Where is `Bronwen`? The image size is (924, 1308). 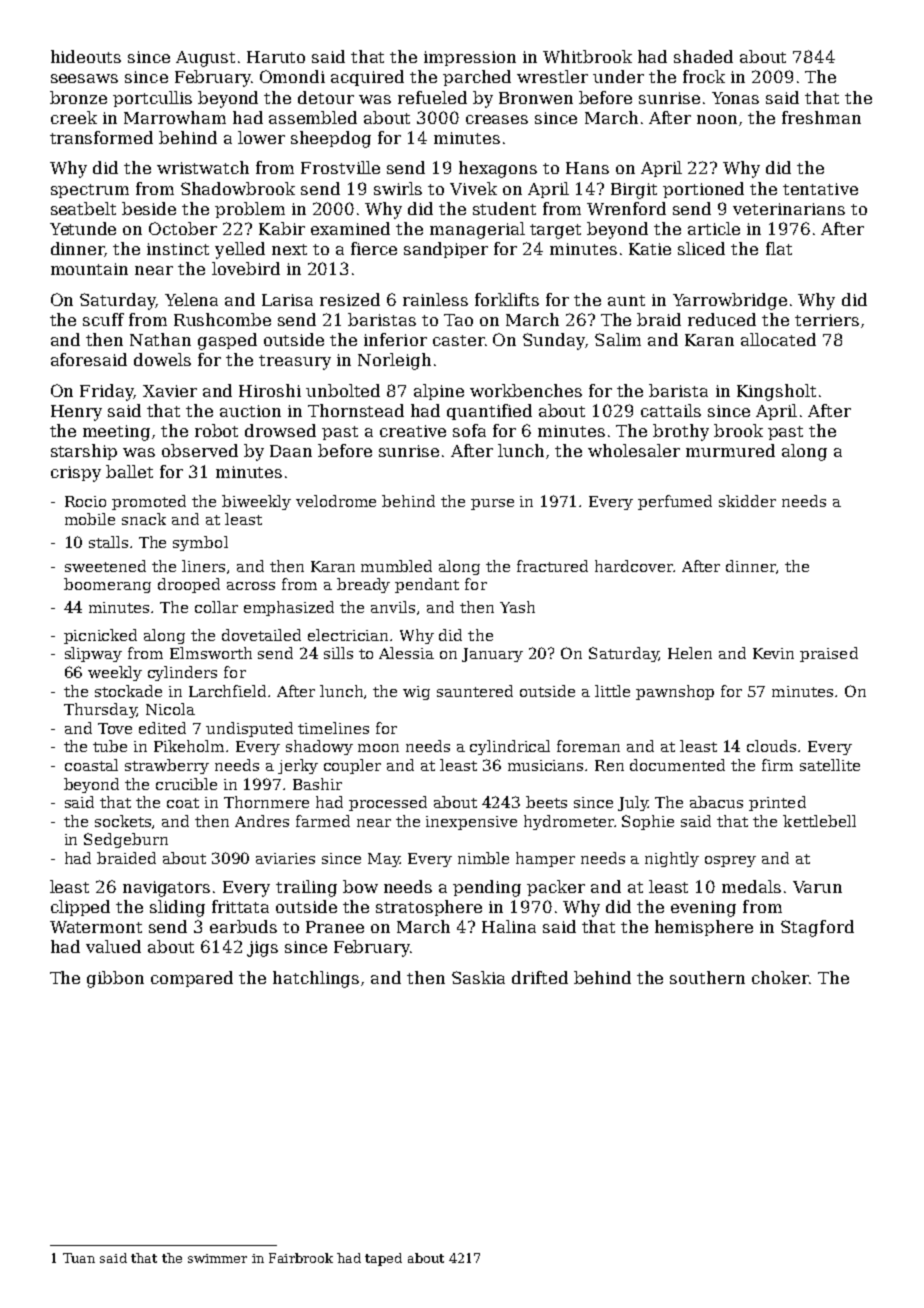 Bronwen is located at coordinates (536, 98).
